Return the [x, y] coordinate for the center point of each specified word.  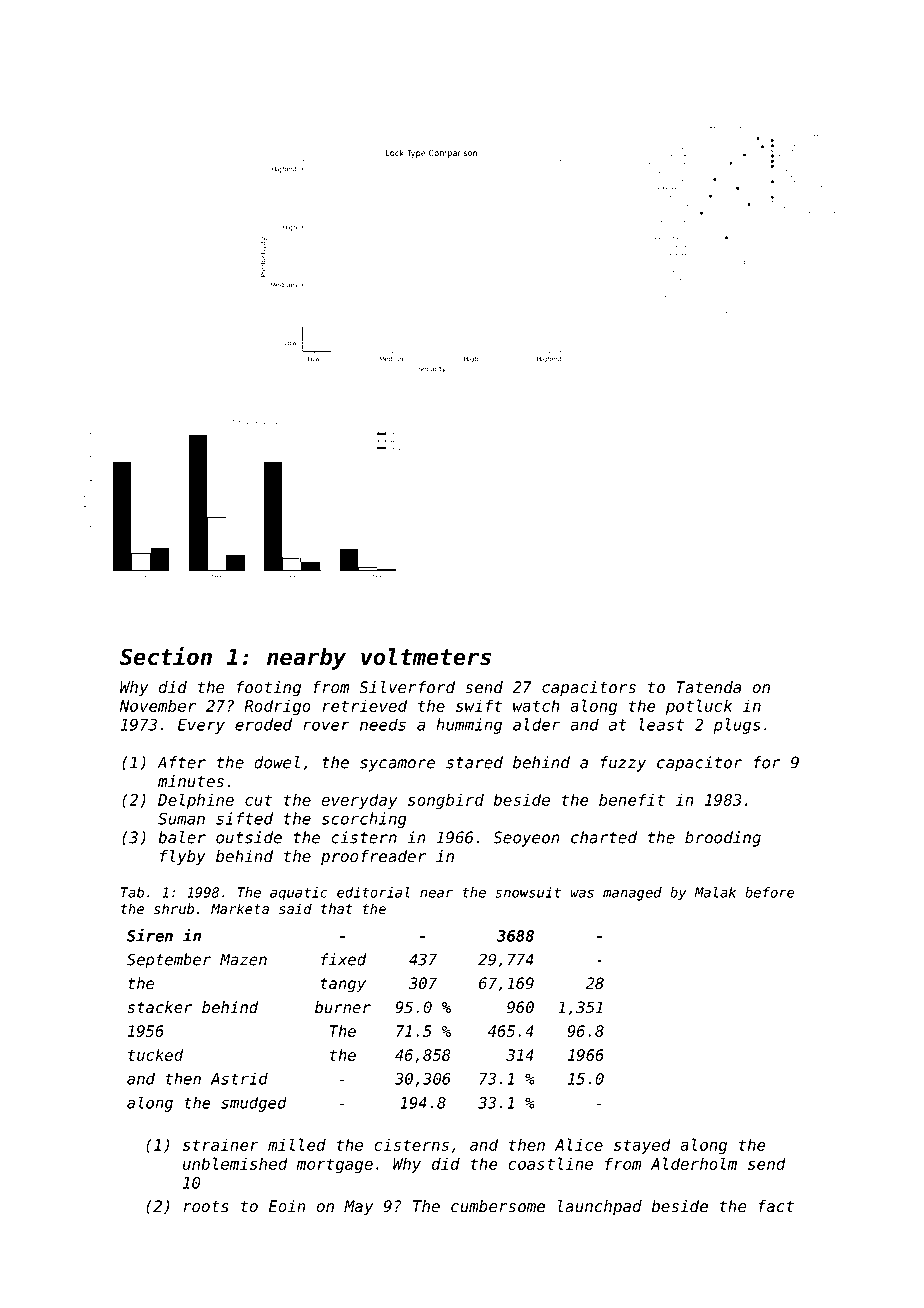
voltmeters [426, 657]
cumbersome [498, 1206]
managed [632, 894]
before [769, 892]
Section [166, 656]
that [336, 908]
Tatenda [708, 687]
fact [776, 1206]
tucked [155, 1055]
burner [343, 1007]
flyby [183, 858]
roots [206, 1207]
